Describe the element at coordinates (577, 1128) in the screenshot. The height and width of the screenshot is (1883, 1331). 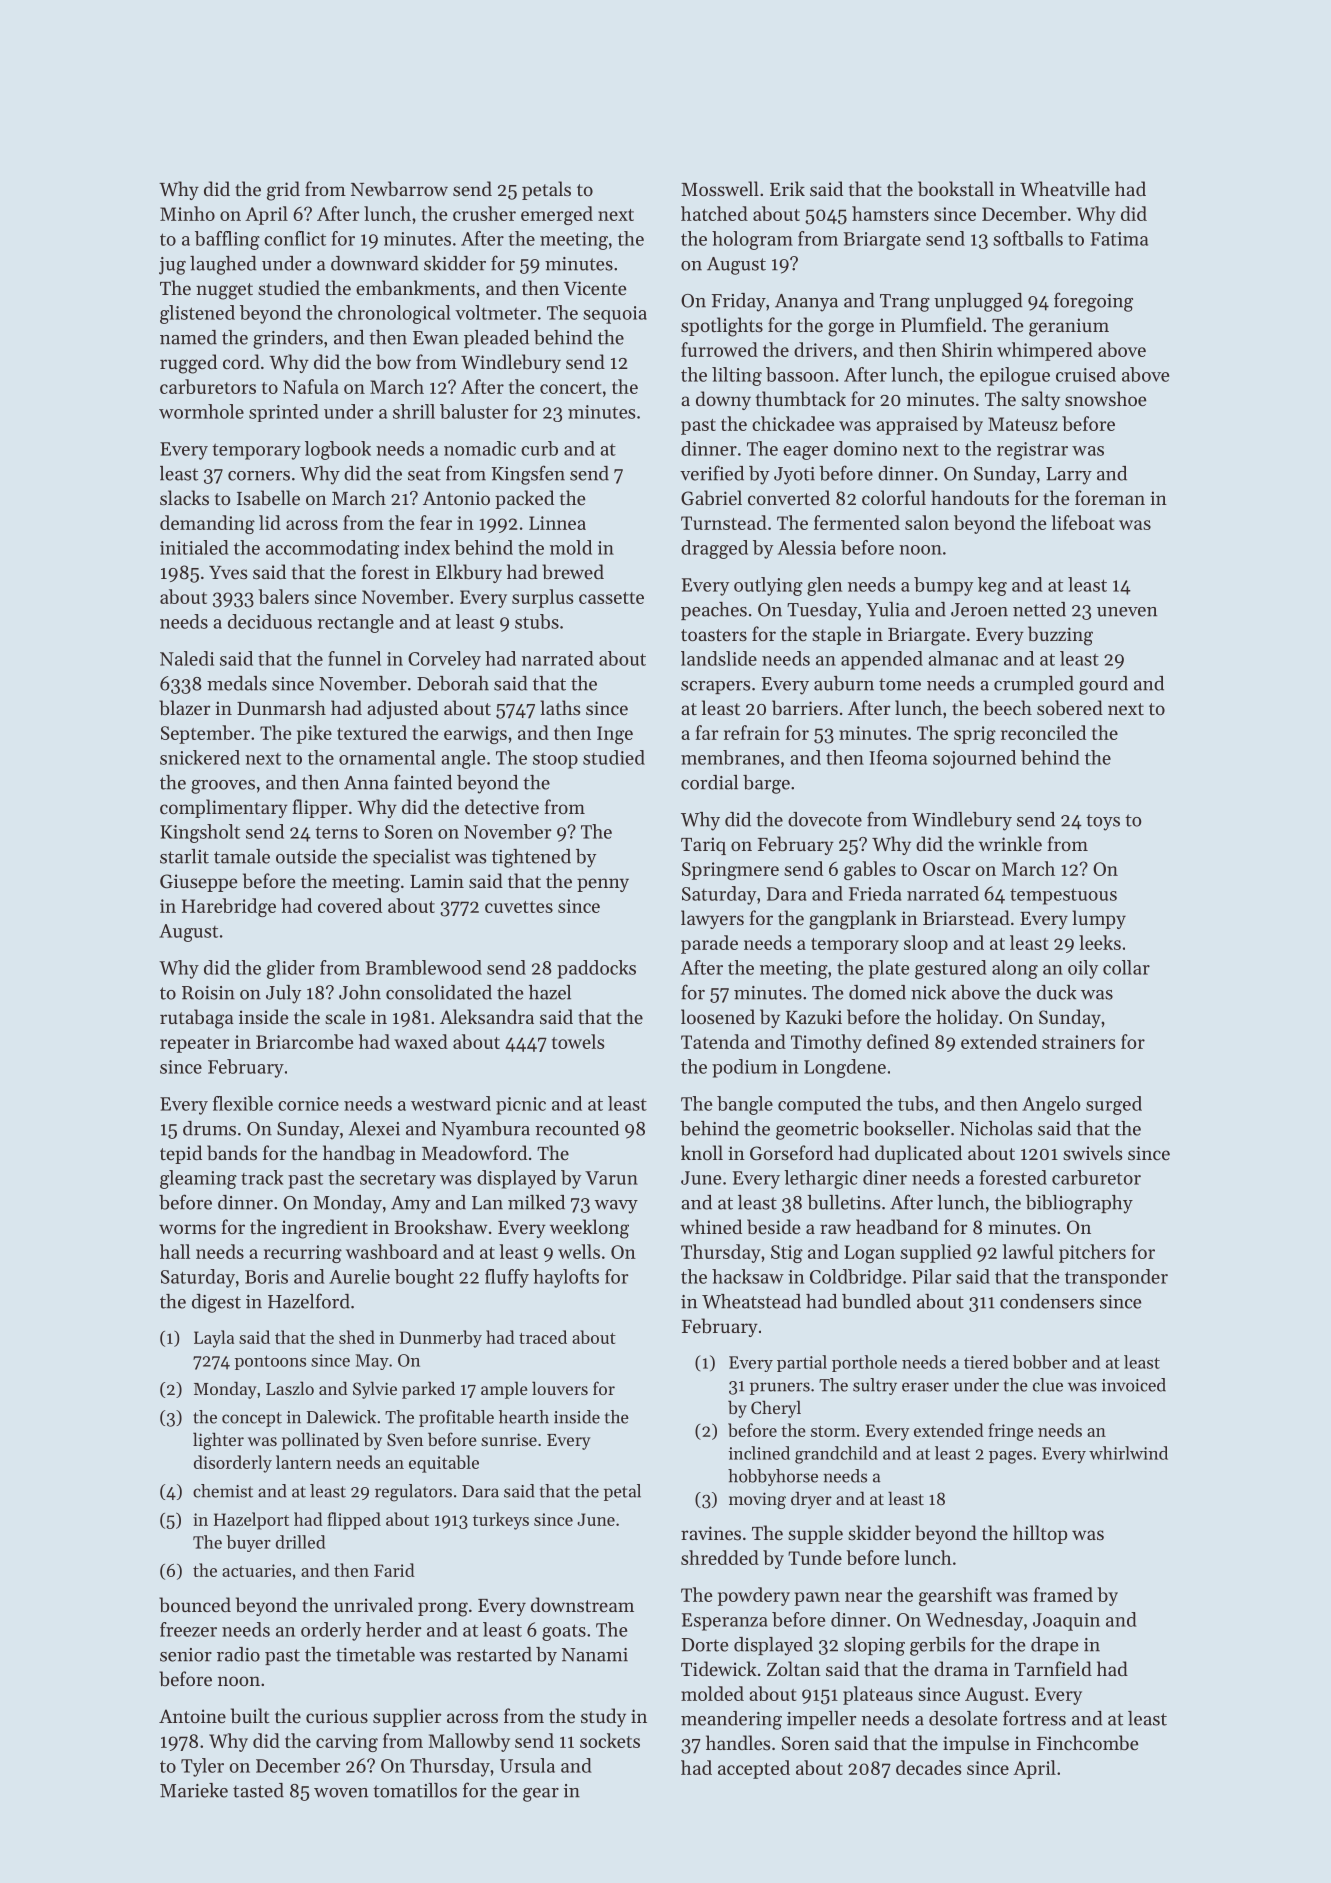
I see `recounted` at that location.
